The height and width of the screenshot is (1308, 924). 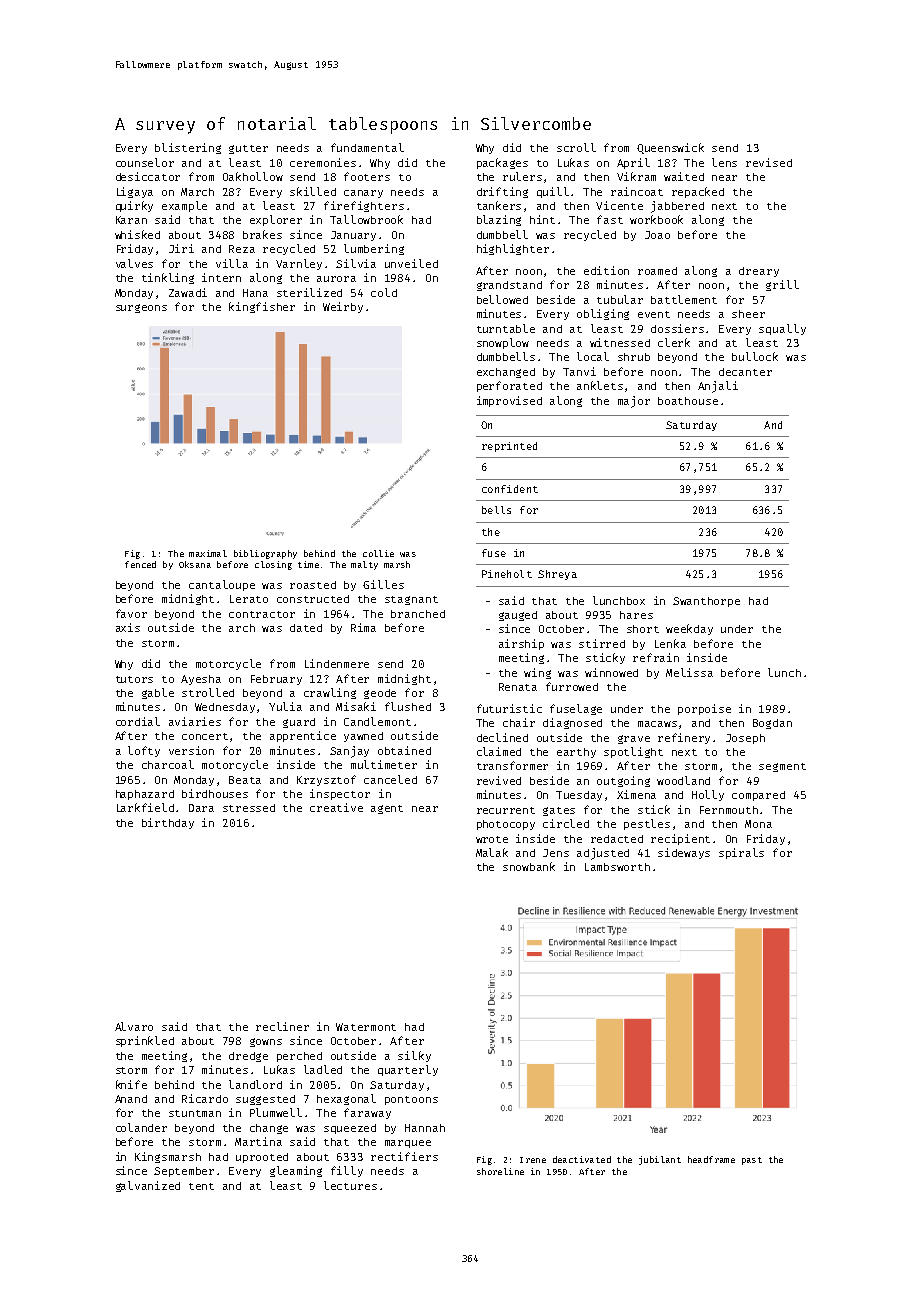 What do you see at coordinates (336, 807) in the screenshot?
I see `creative` at bounding box center [336, 807].
